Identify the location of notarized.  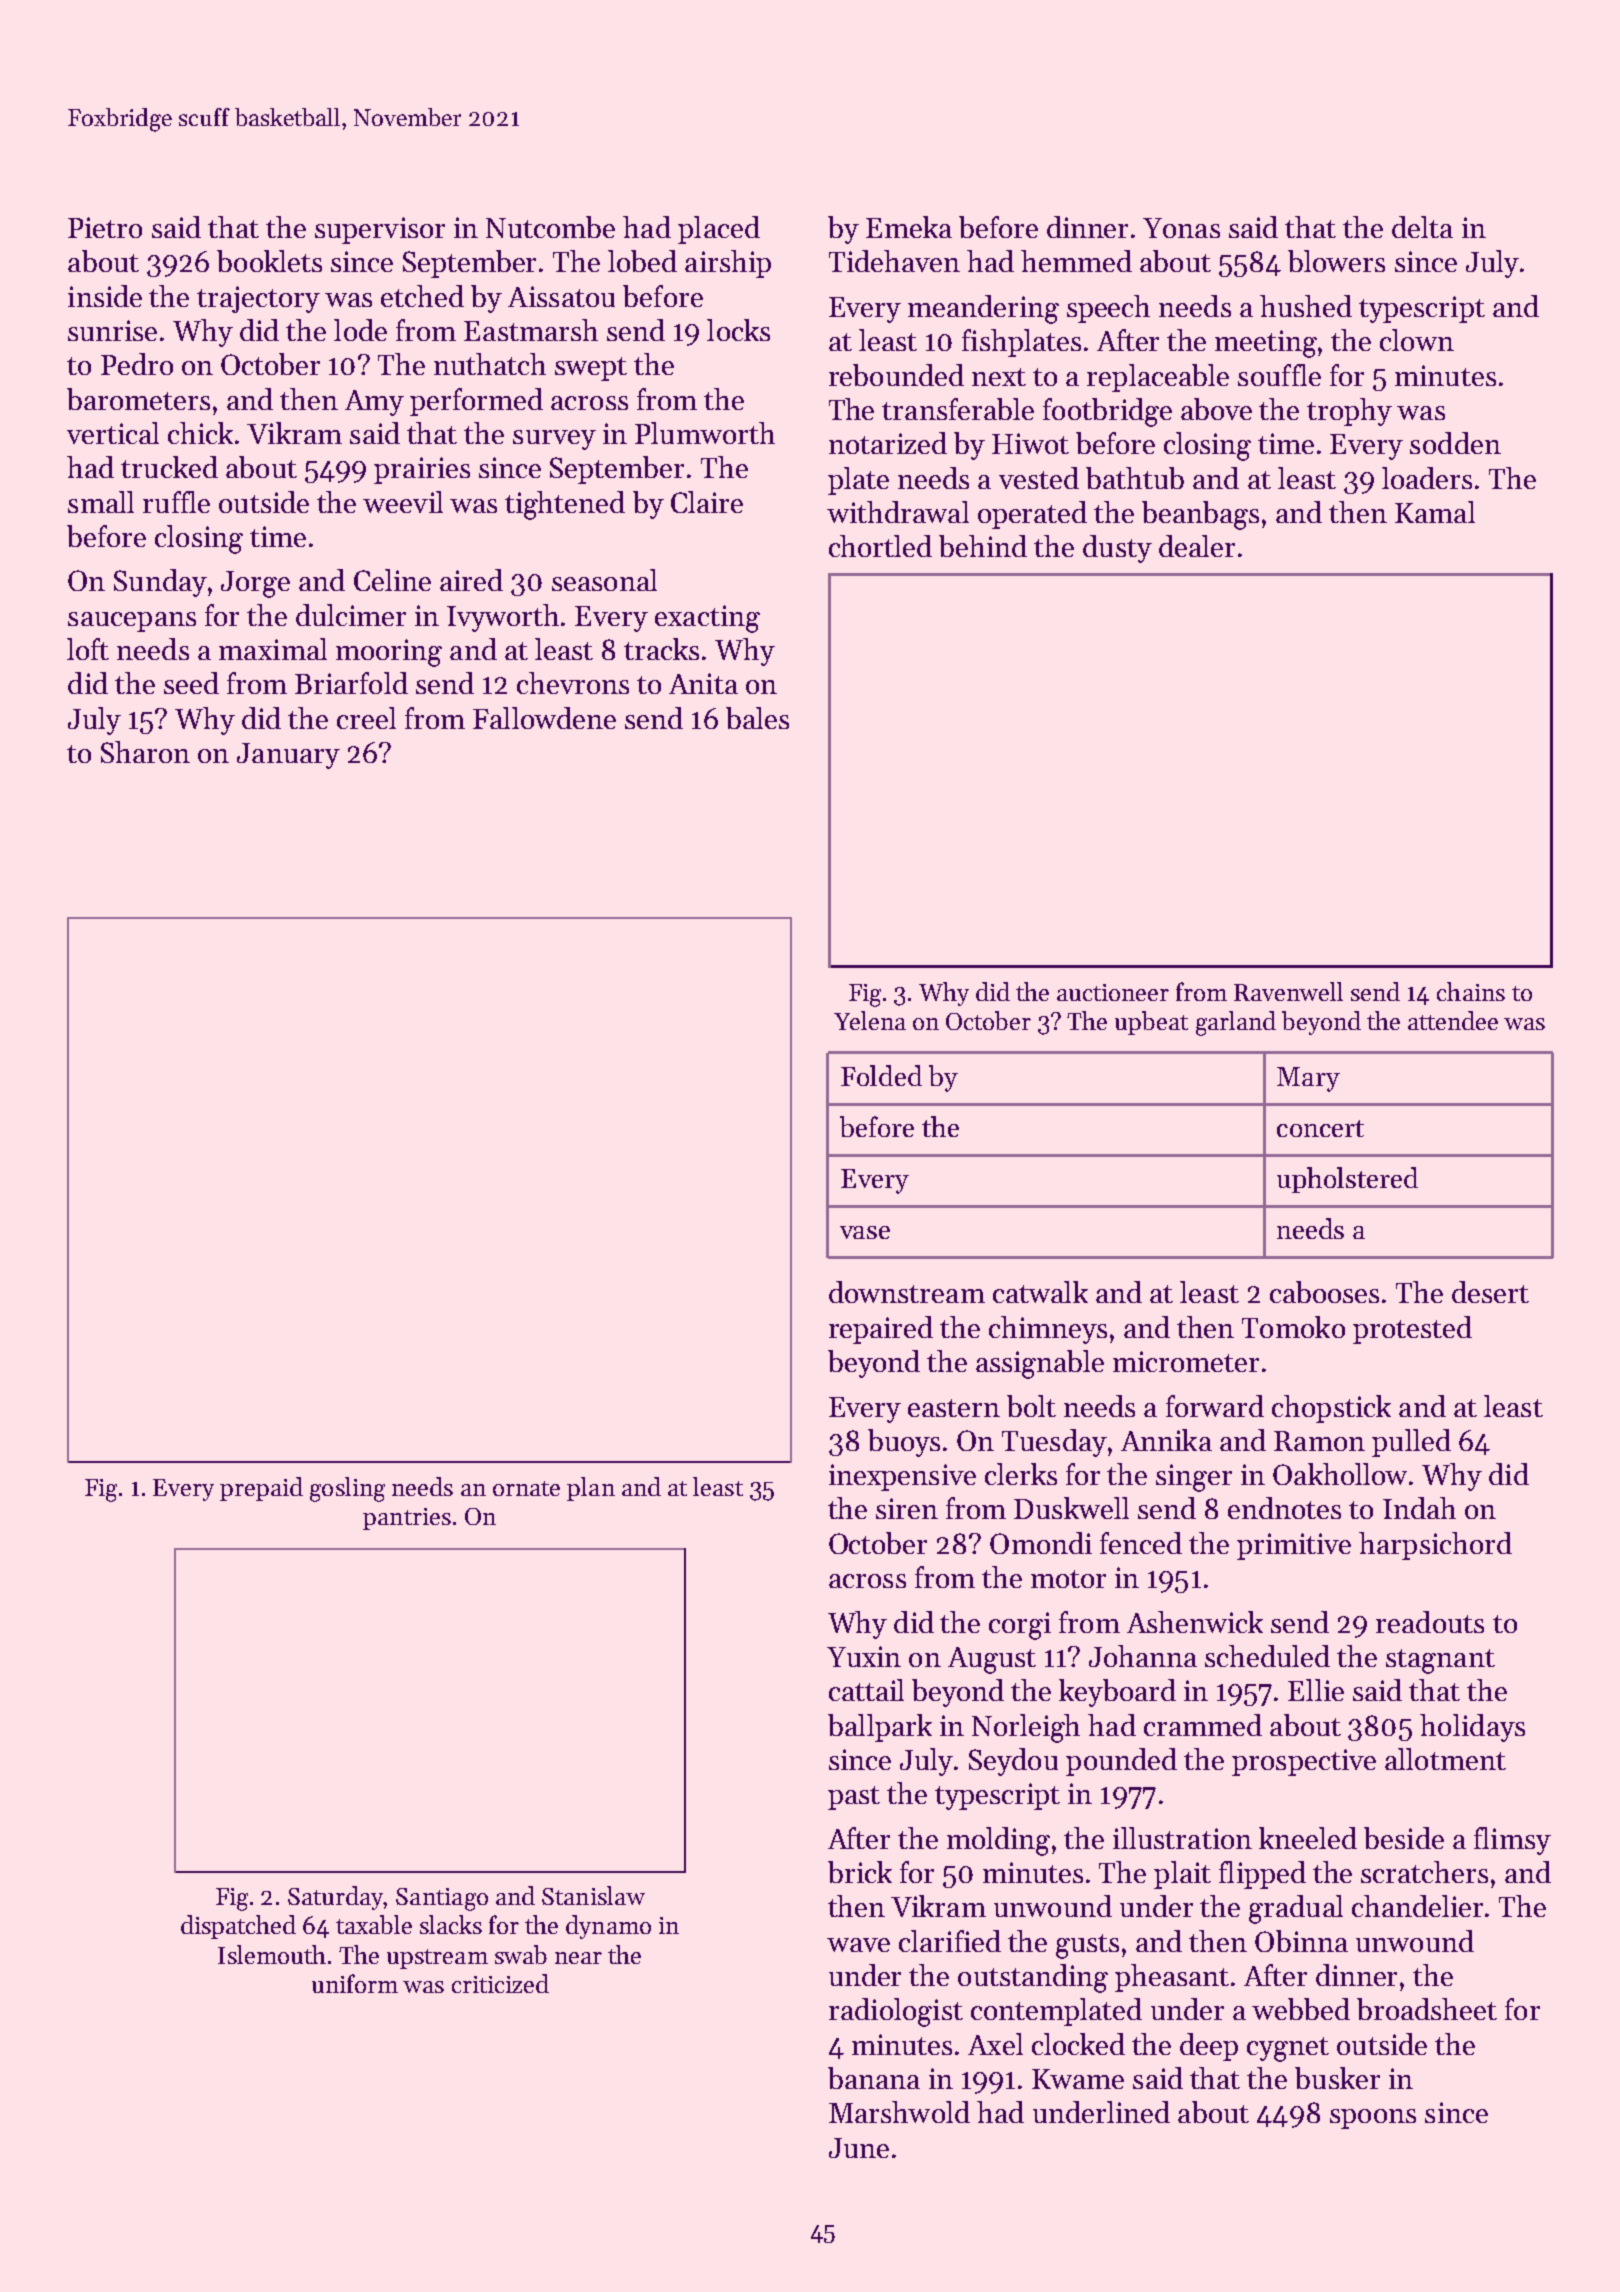
(888, 443).
